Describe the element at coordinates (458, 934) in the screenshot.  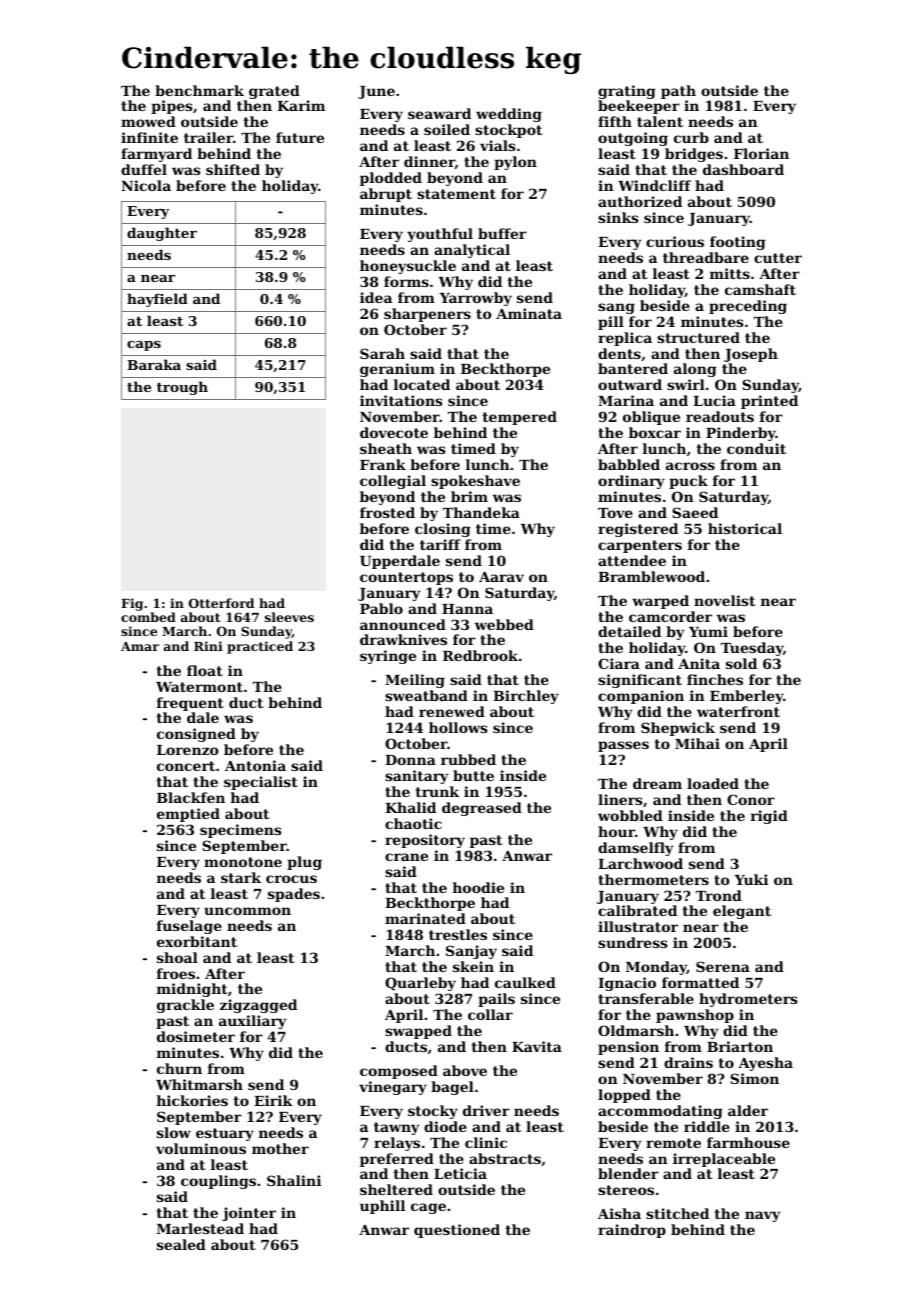
I see `trestles` at that location.
